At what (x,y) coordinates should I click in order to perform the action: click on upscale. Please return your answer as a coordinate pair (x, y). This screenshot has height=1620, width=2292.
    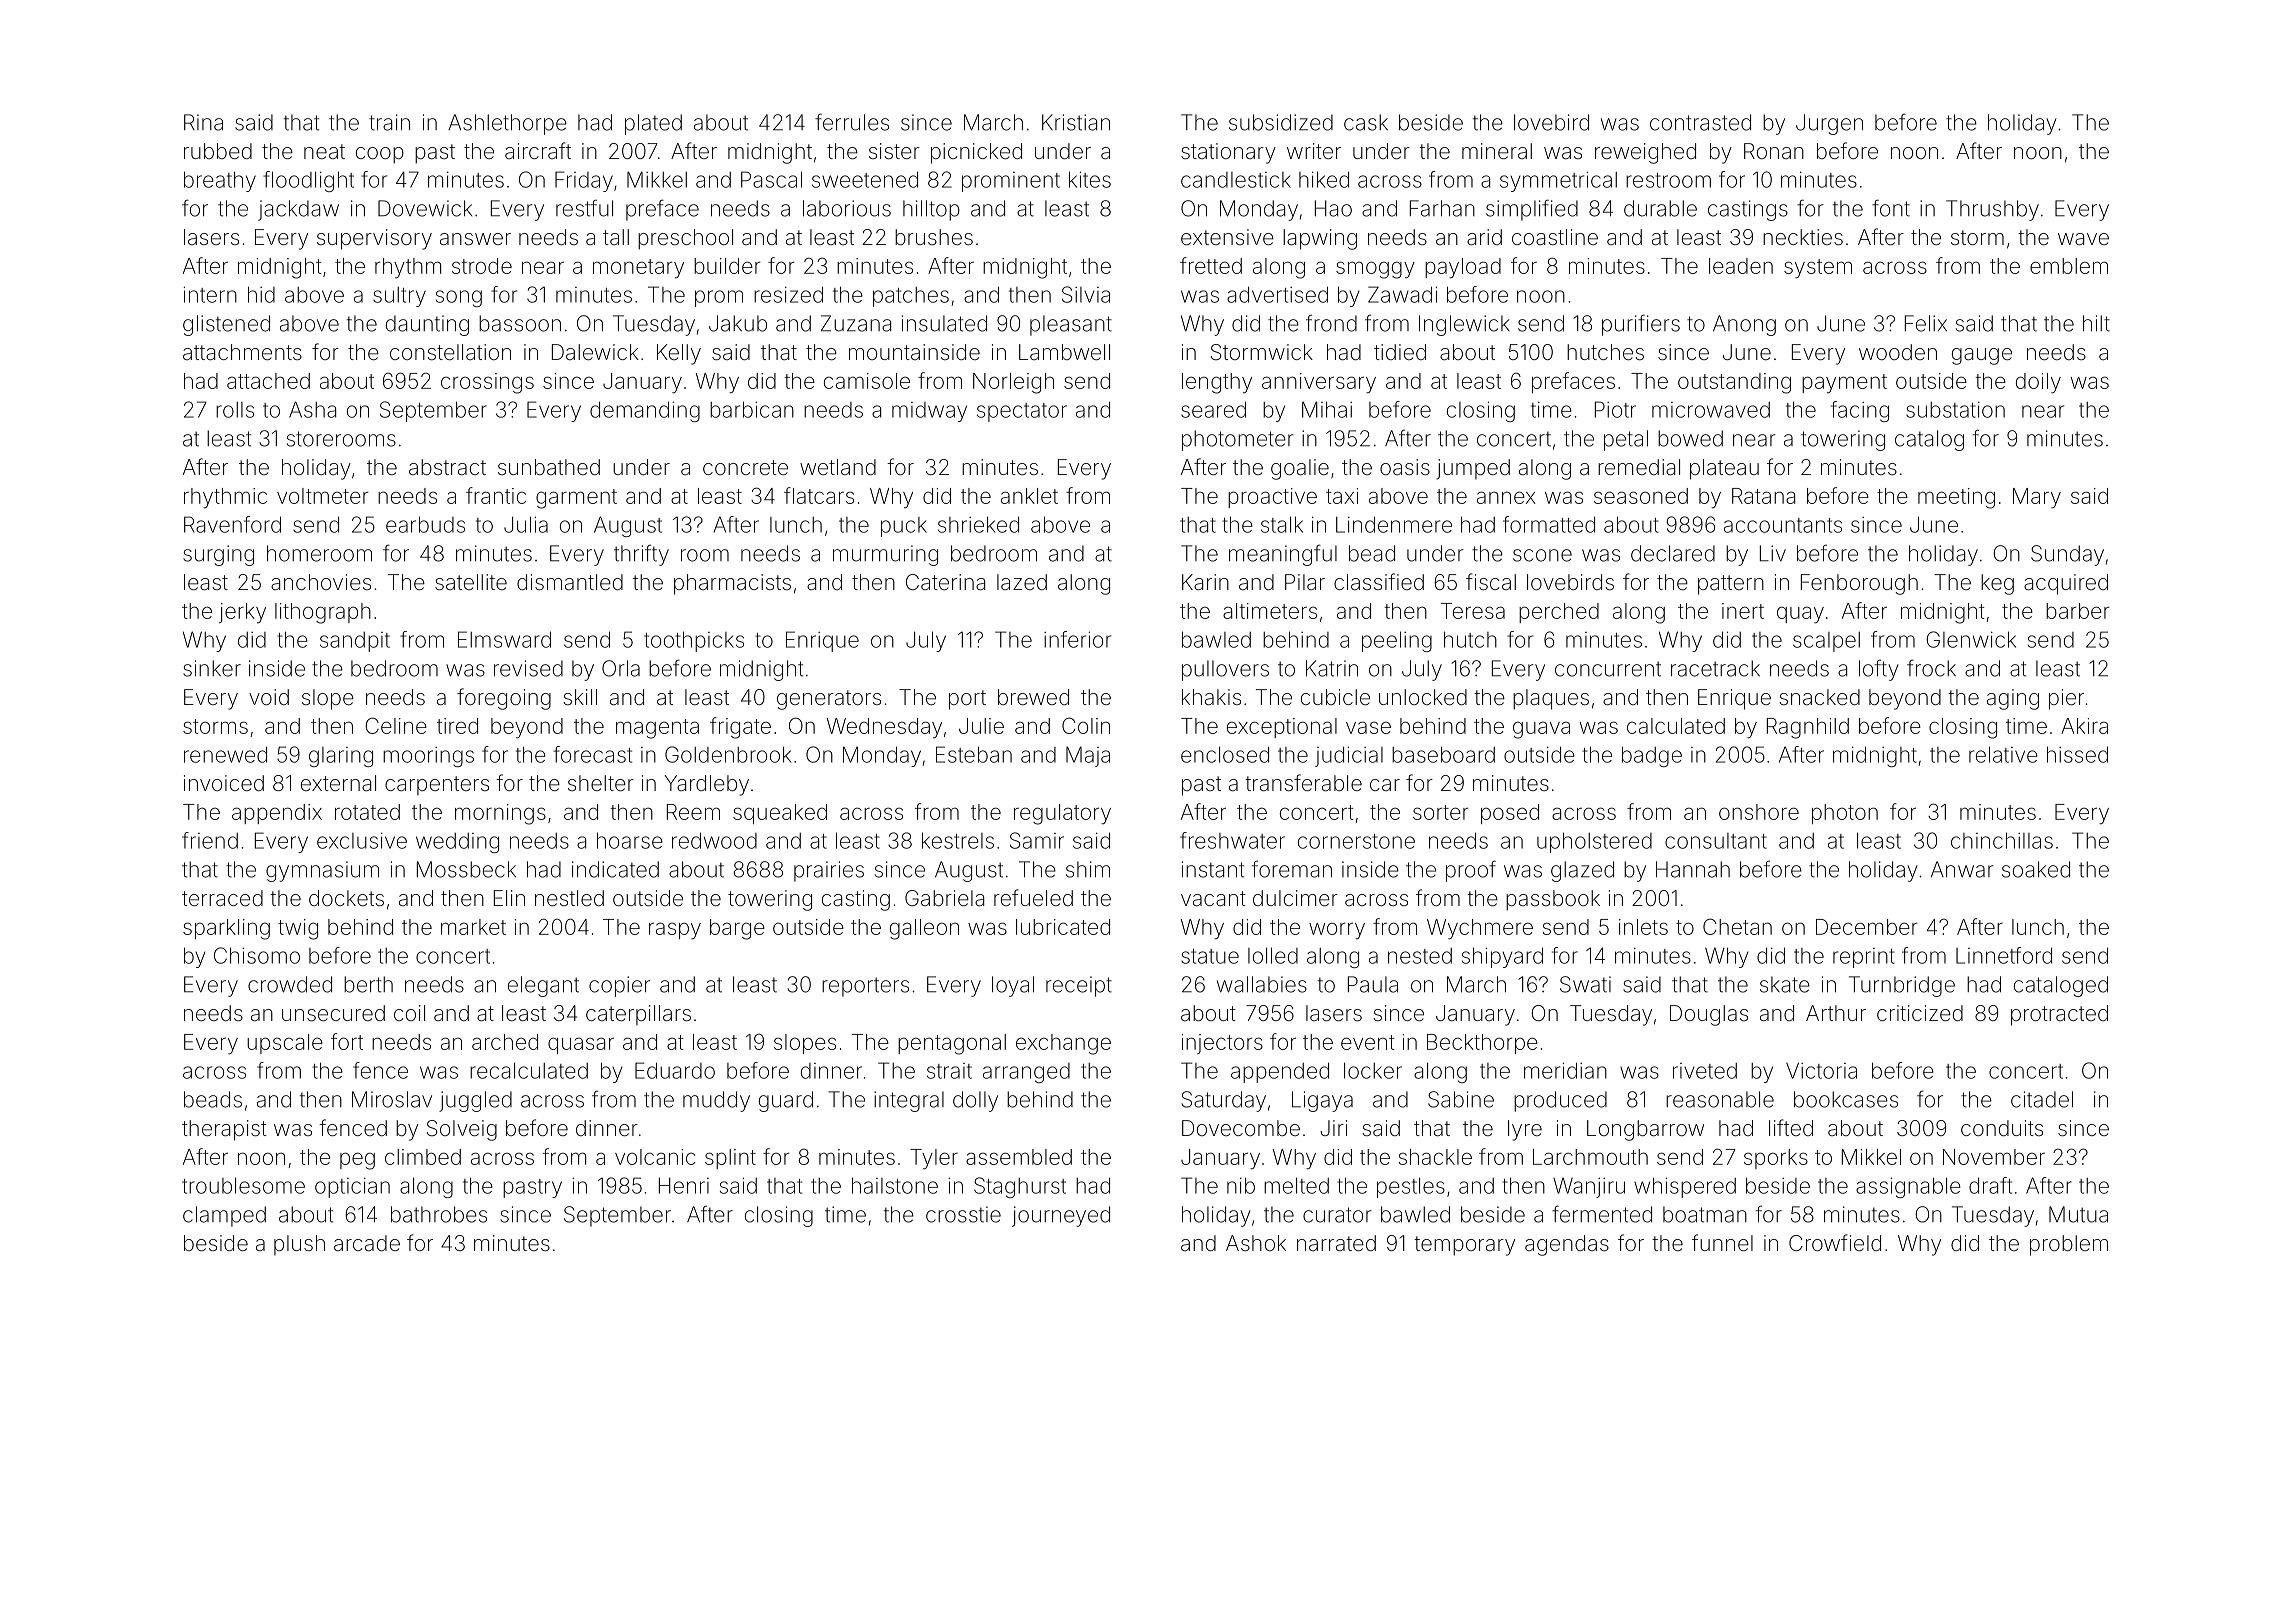
    Looking at the image, I should click on (285, 1044).
